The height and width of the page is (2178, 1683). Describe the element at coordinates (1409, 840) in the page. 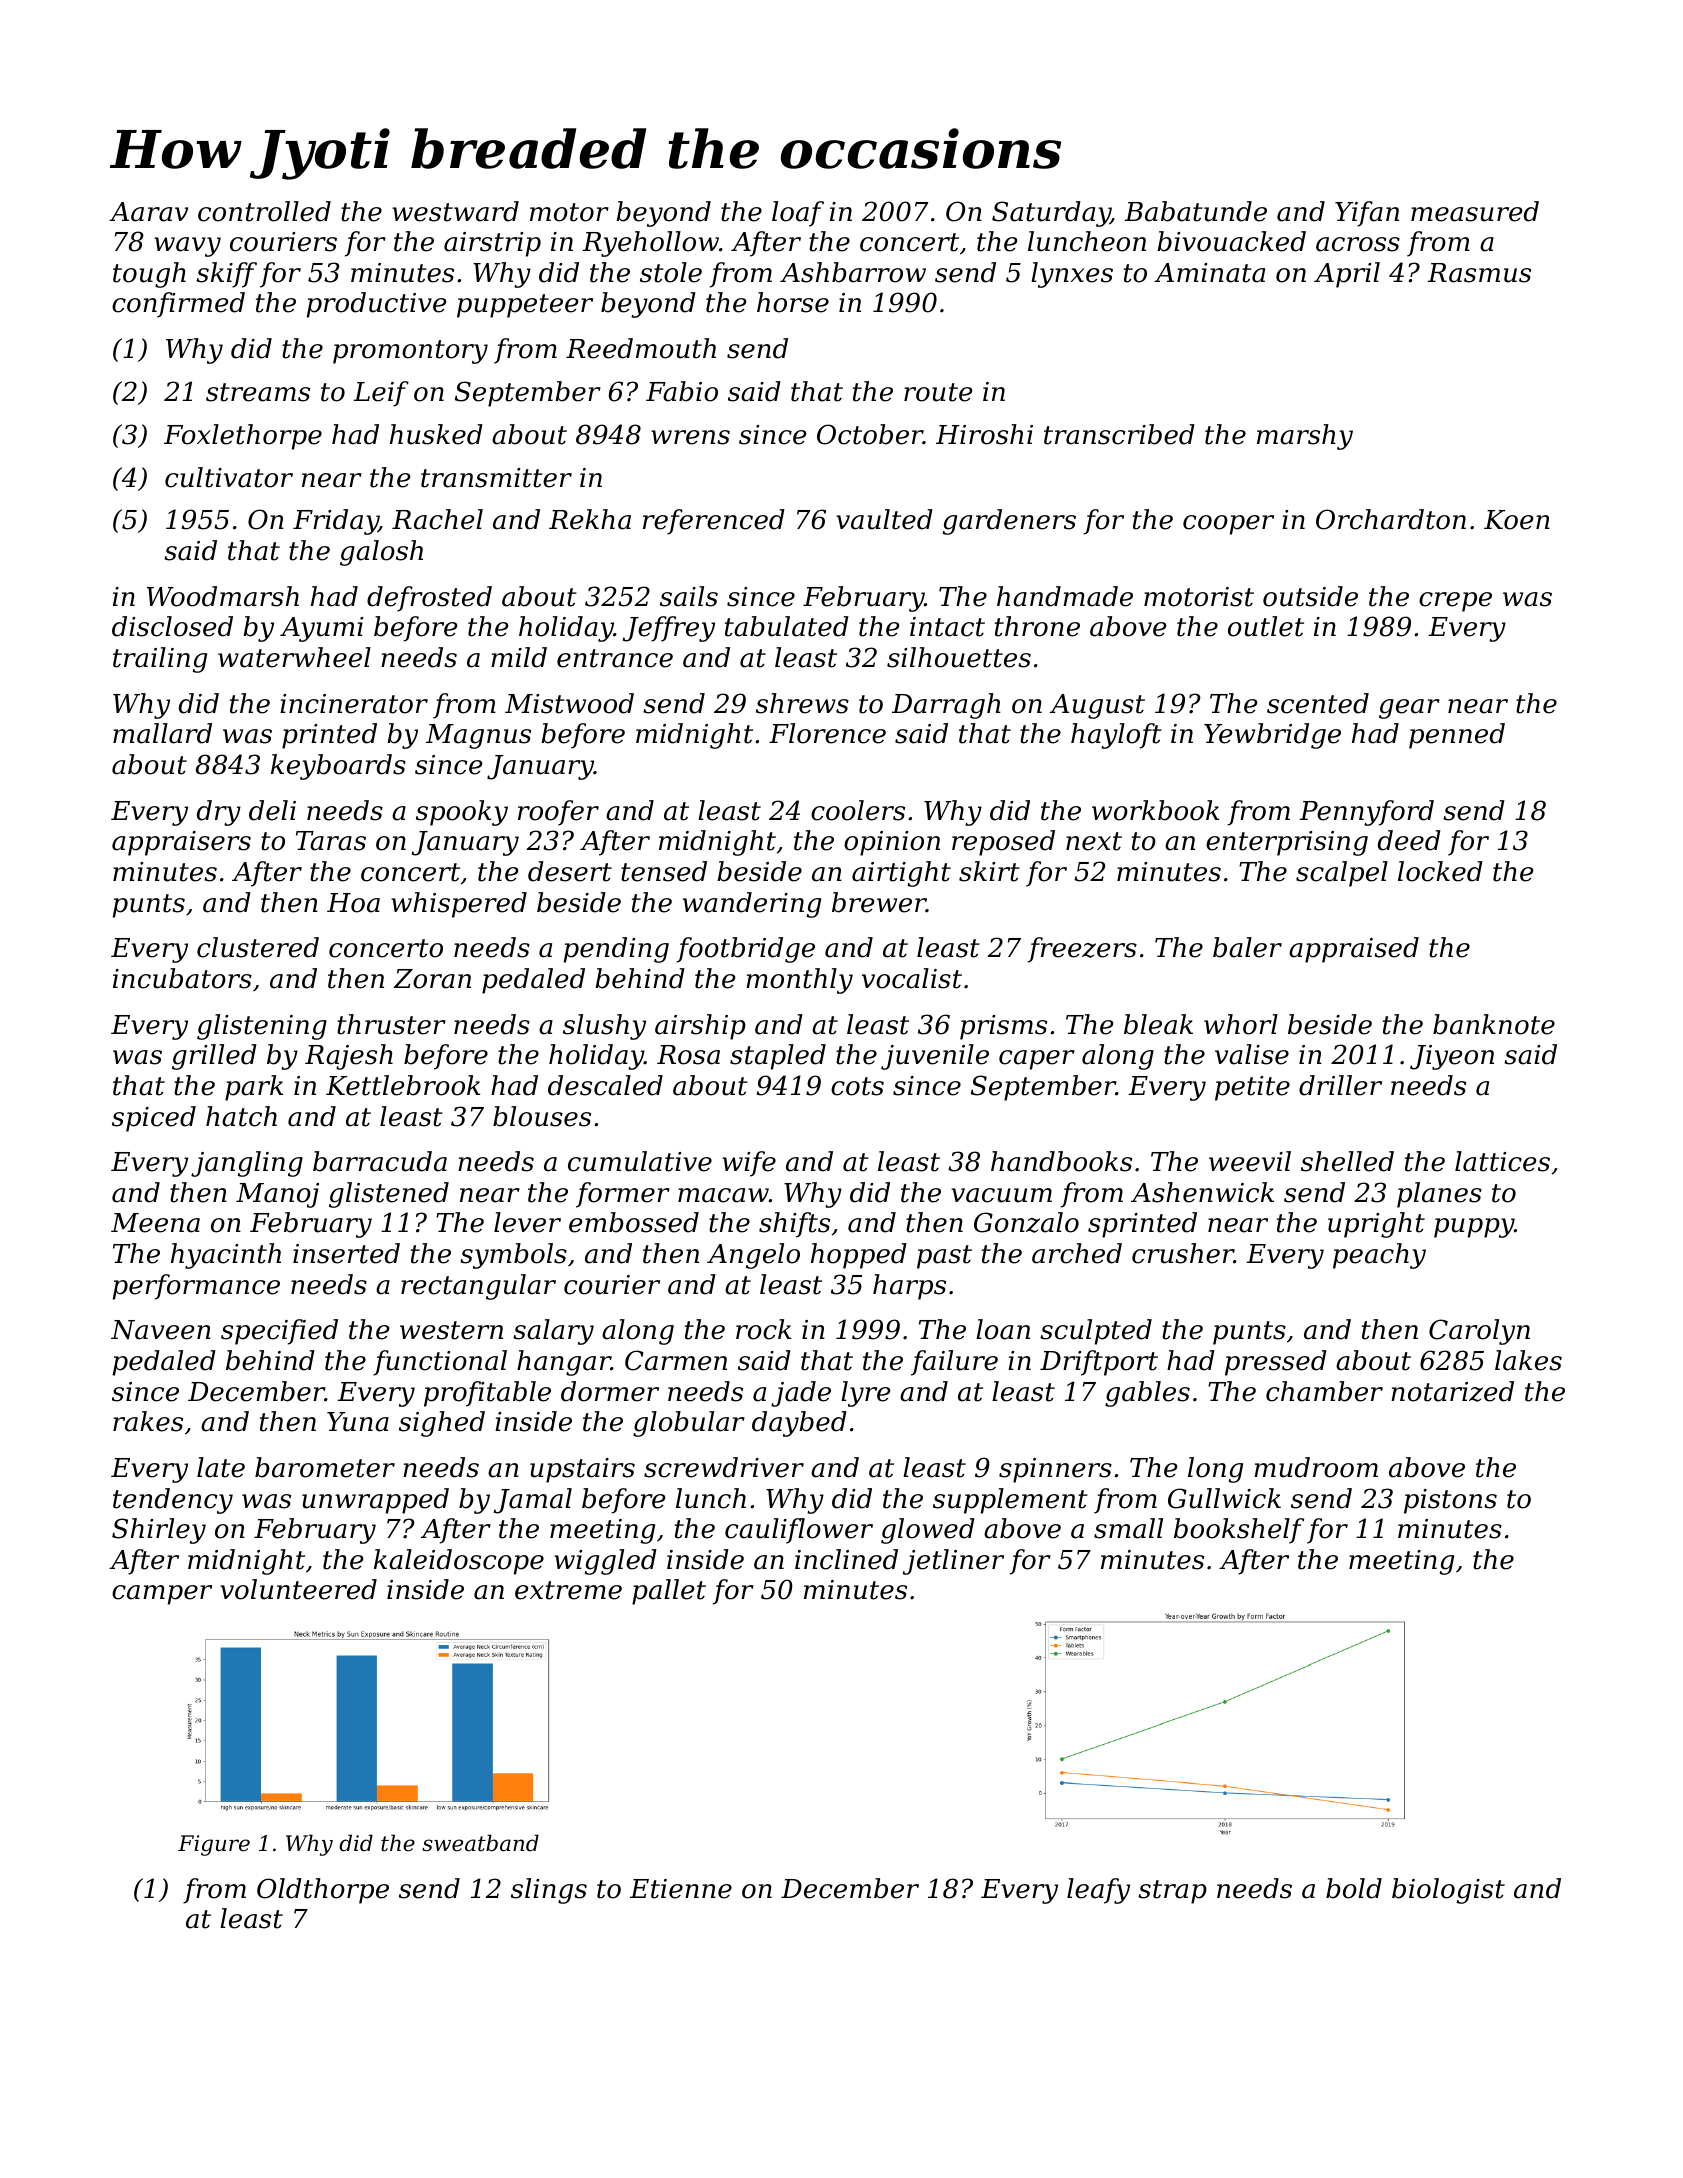

I see `deed` at that location.
